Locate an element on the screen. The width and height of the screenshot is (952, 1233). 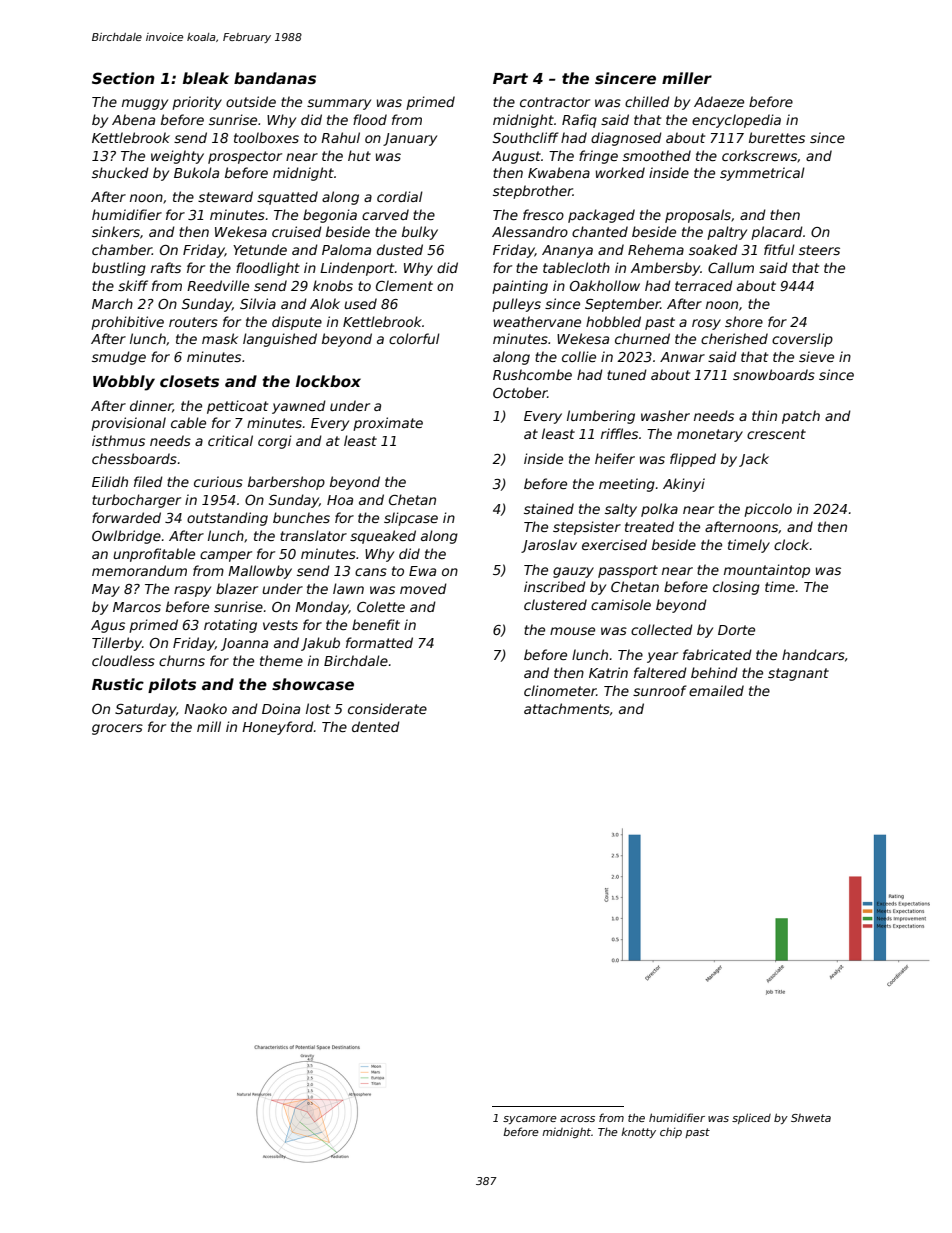
shucked is located at coordinates (120, 172).
